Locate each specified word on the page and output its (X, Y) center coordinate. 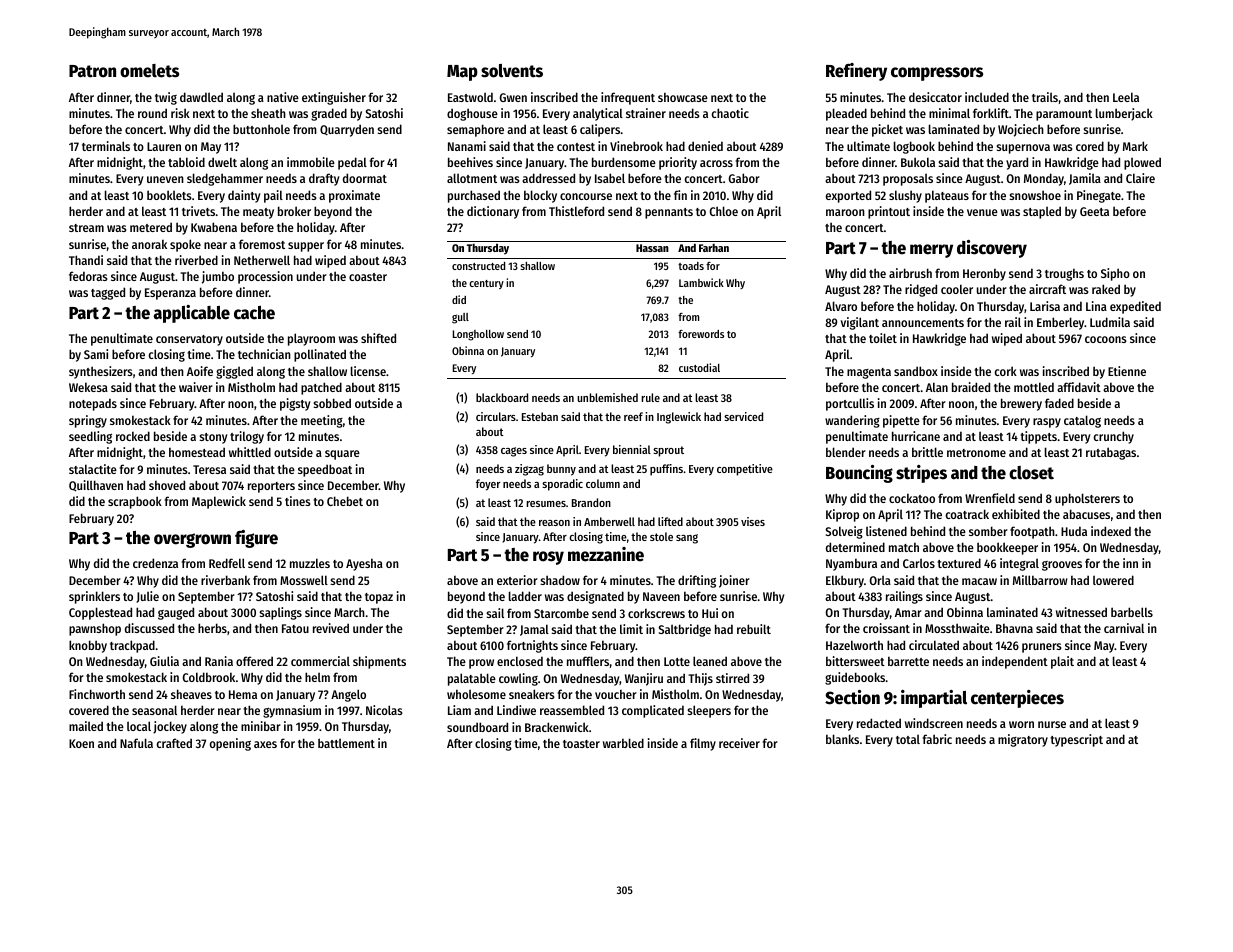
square (342, 455)
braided (971, 387)
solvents (512, 71)
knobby (88, 646)
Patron (92, 71)
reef (633, 416)
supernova (1023, 149)
